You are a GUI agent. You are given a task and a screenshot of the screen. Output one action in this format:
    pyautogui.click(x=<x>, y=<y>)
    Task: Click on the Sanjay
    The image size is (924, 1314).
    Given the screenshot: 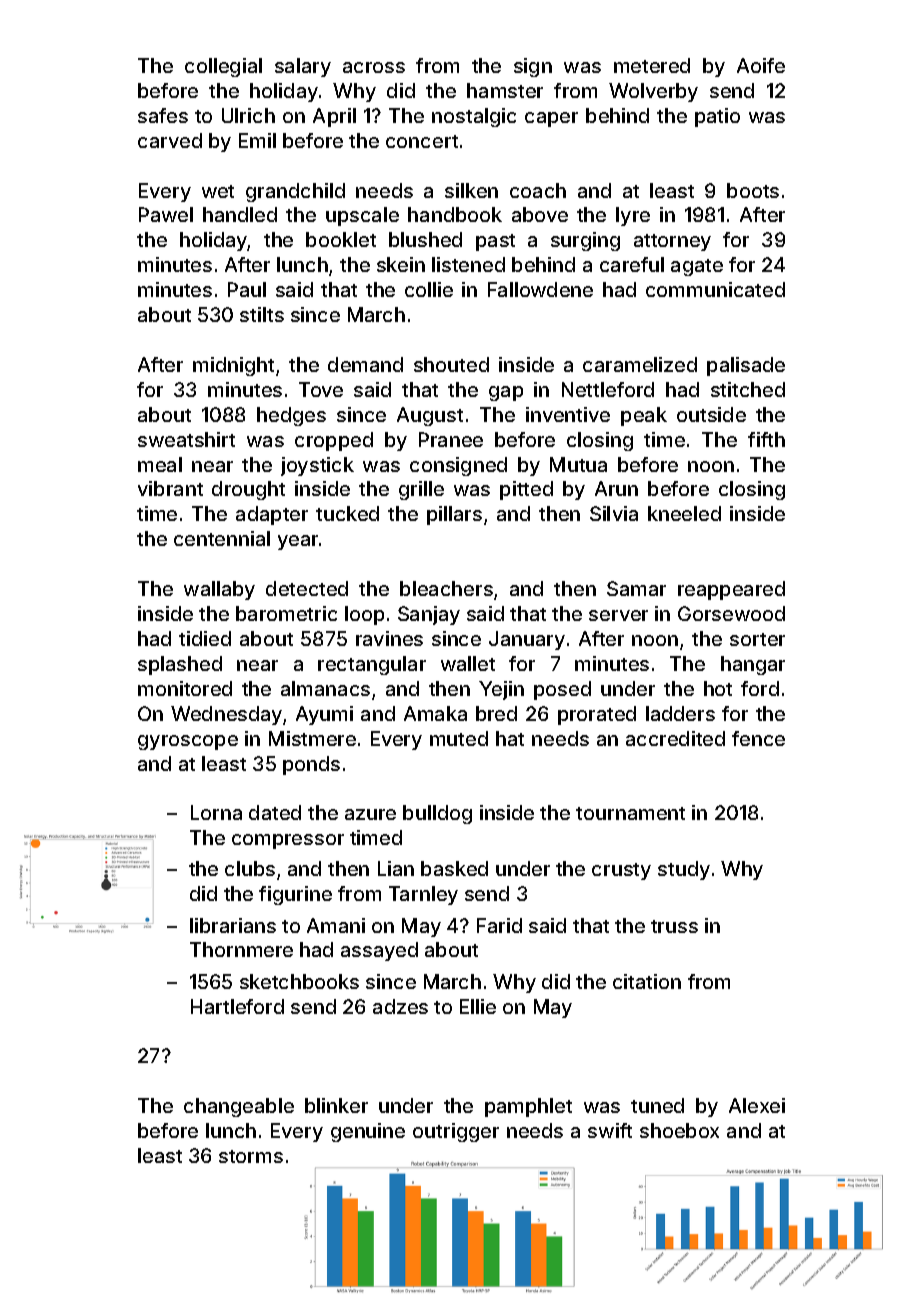 What is the action you would take?
    pyautogui.click(x=429, y=615)
